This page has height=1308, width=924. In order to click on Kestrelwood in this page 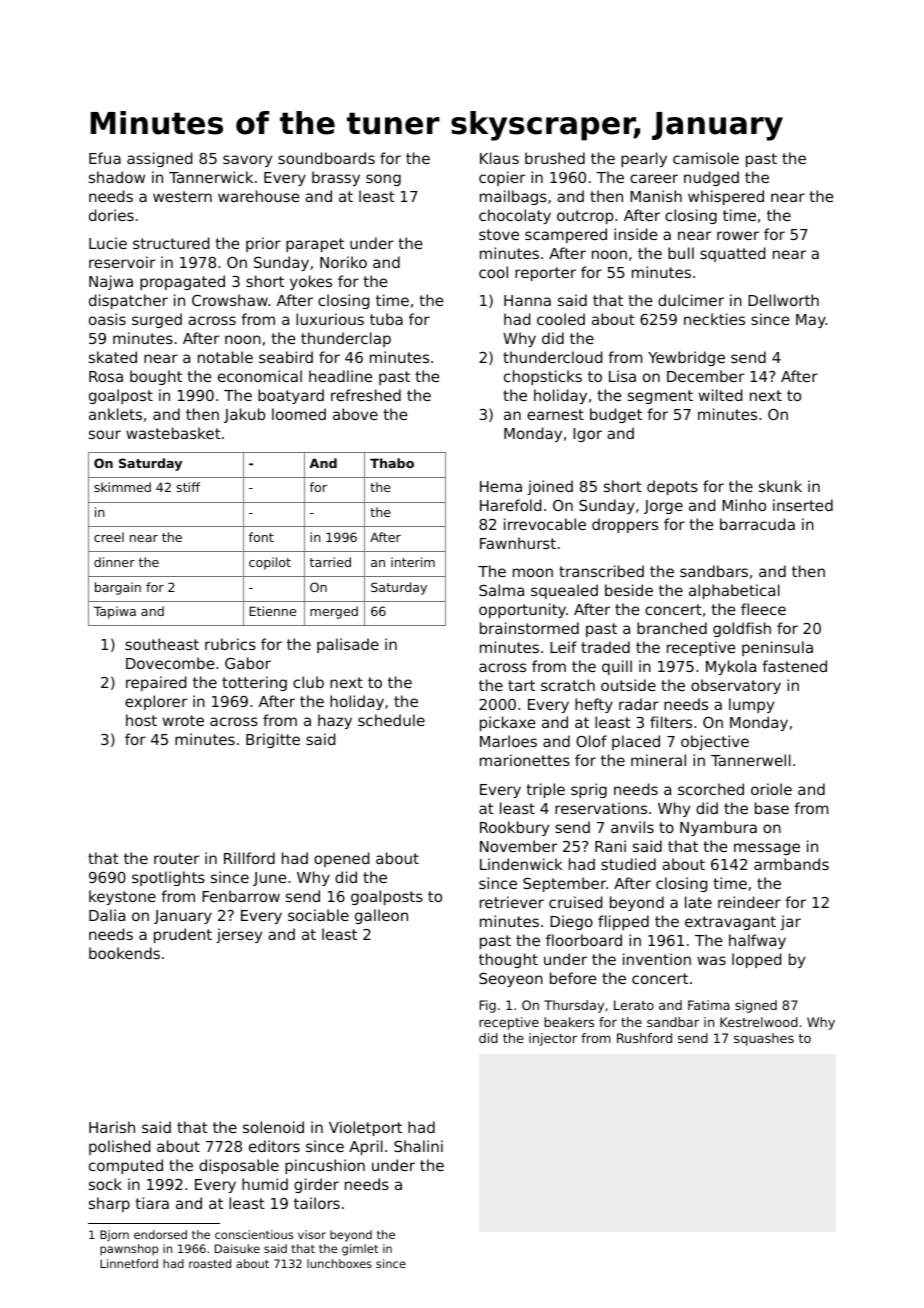, I will do `click(759, 1022)`.
